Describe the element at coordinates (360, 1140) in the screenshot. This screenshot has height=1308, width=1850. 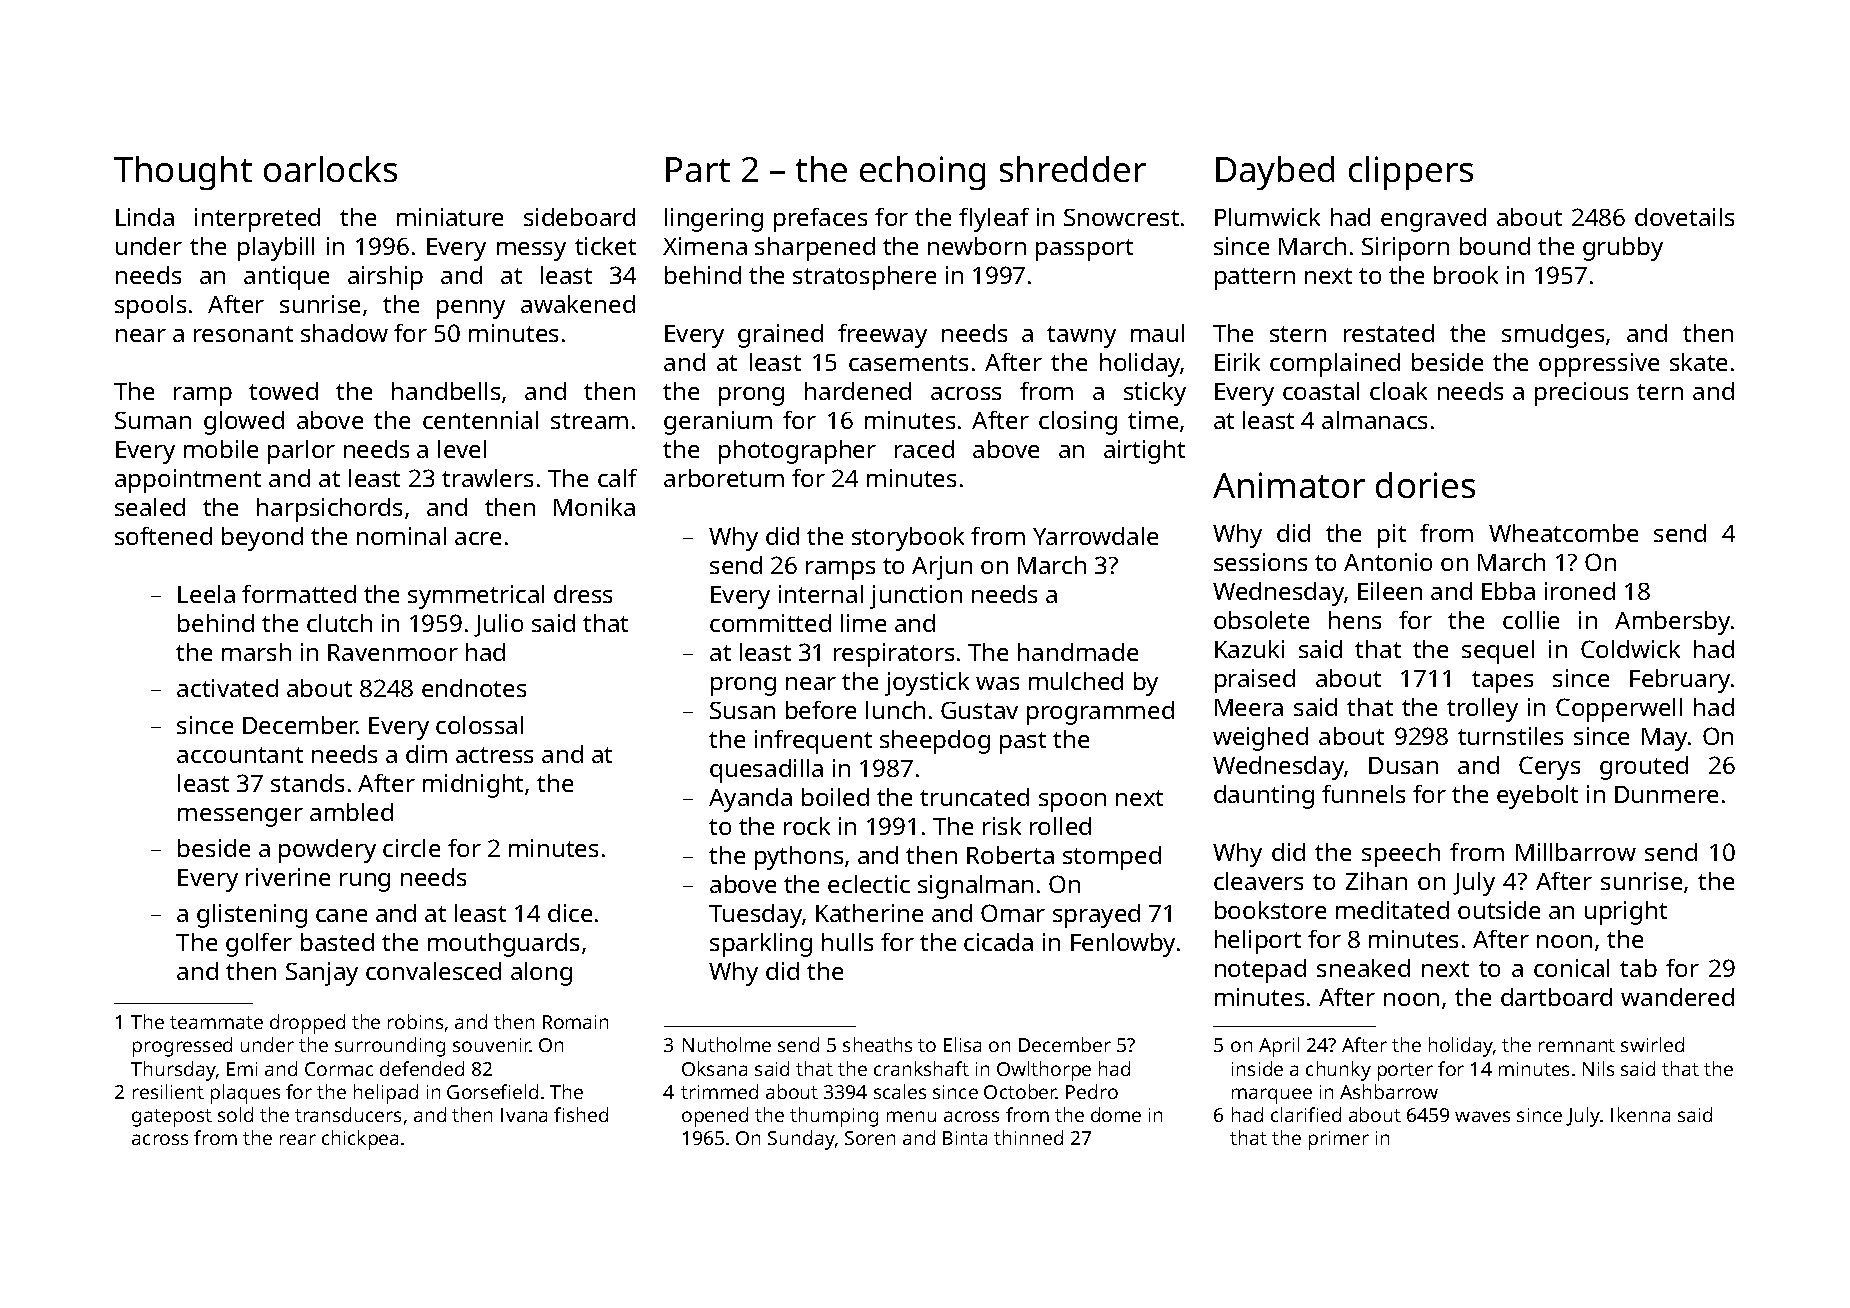
I see `chickpea` at that location.
